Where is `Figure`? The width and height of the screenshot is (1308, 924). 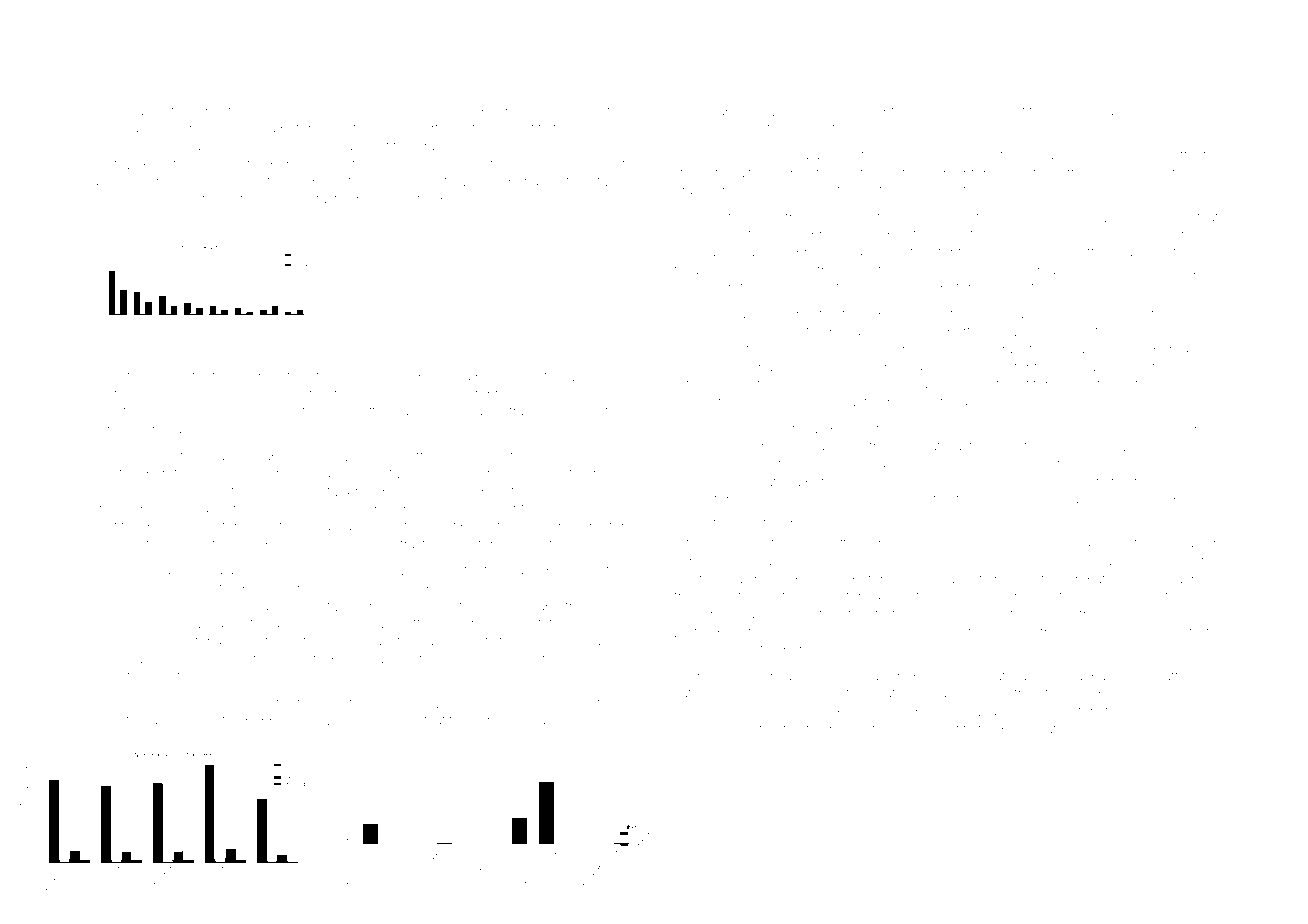
Figure is located at coordinates (100, 225).
